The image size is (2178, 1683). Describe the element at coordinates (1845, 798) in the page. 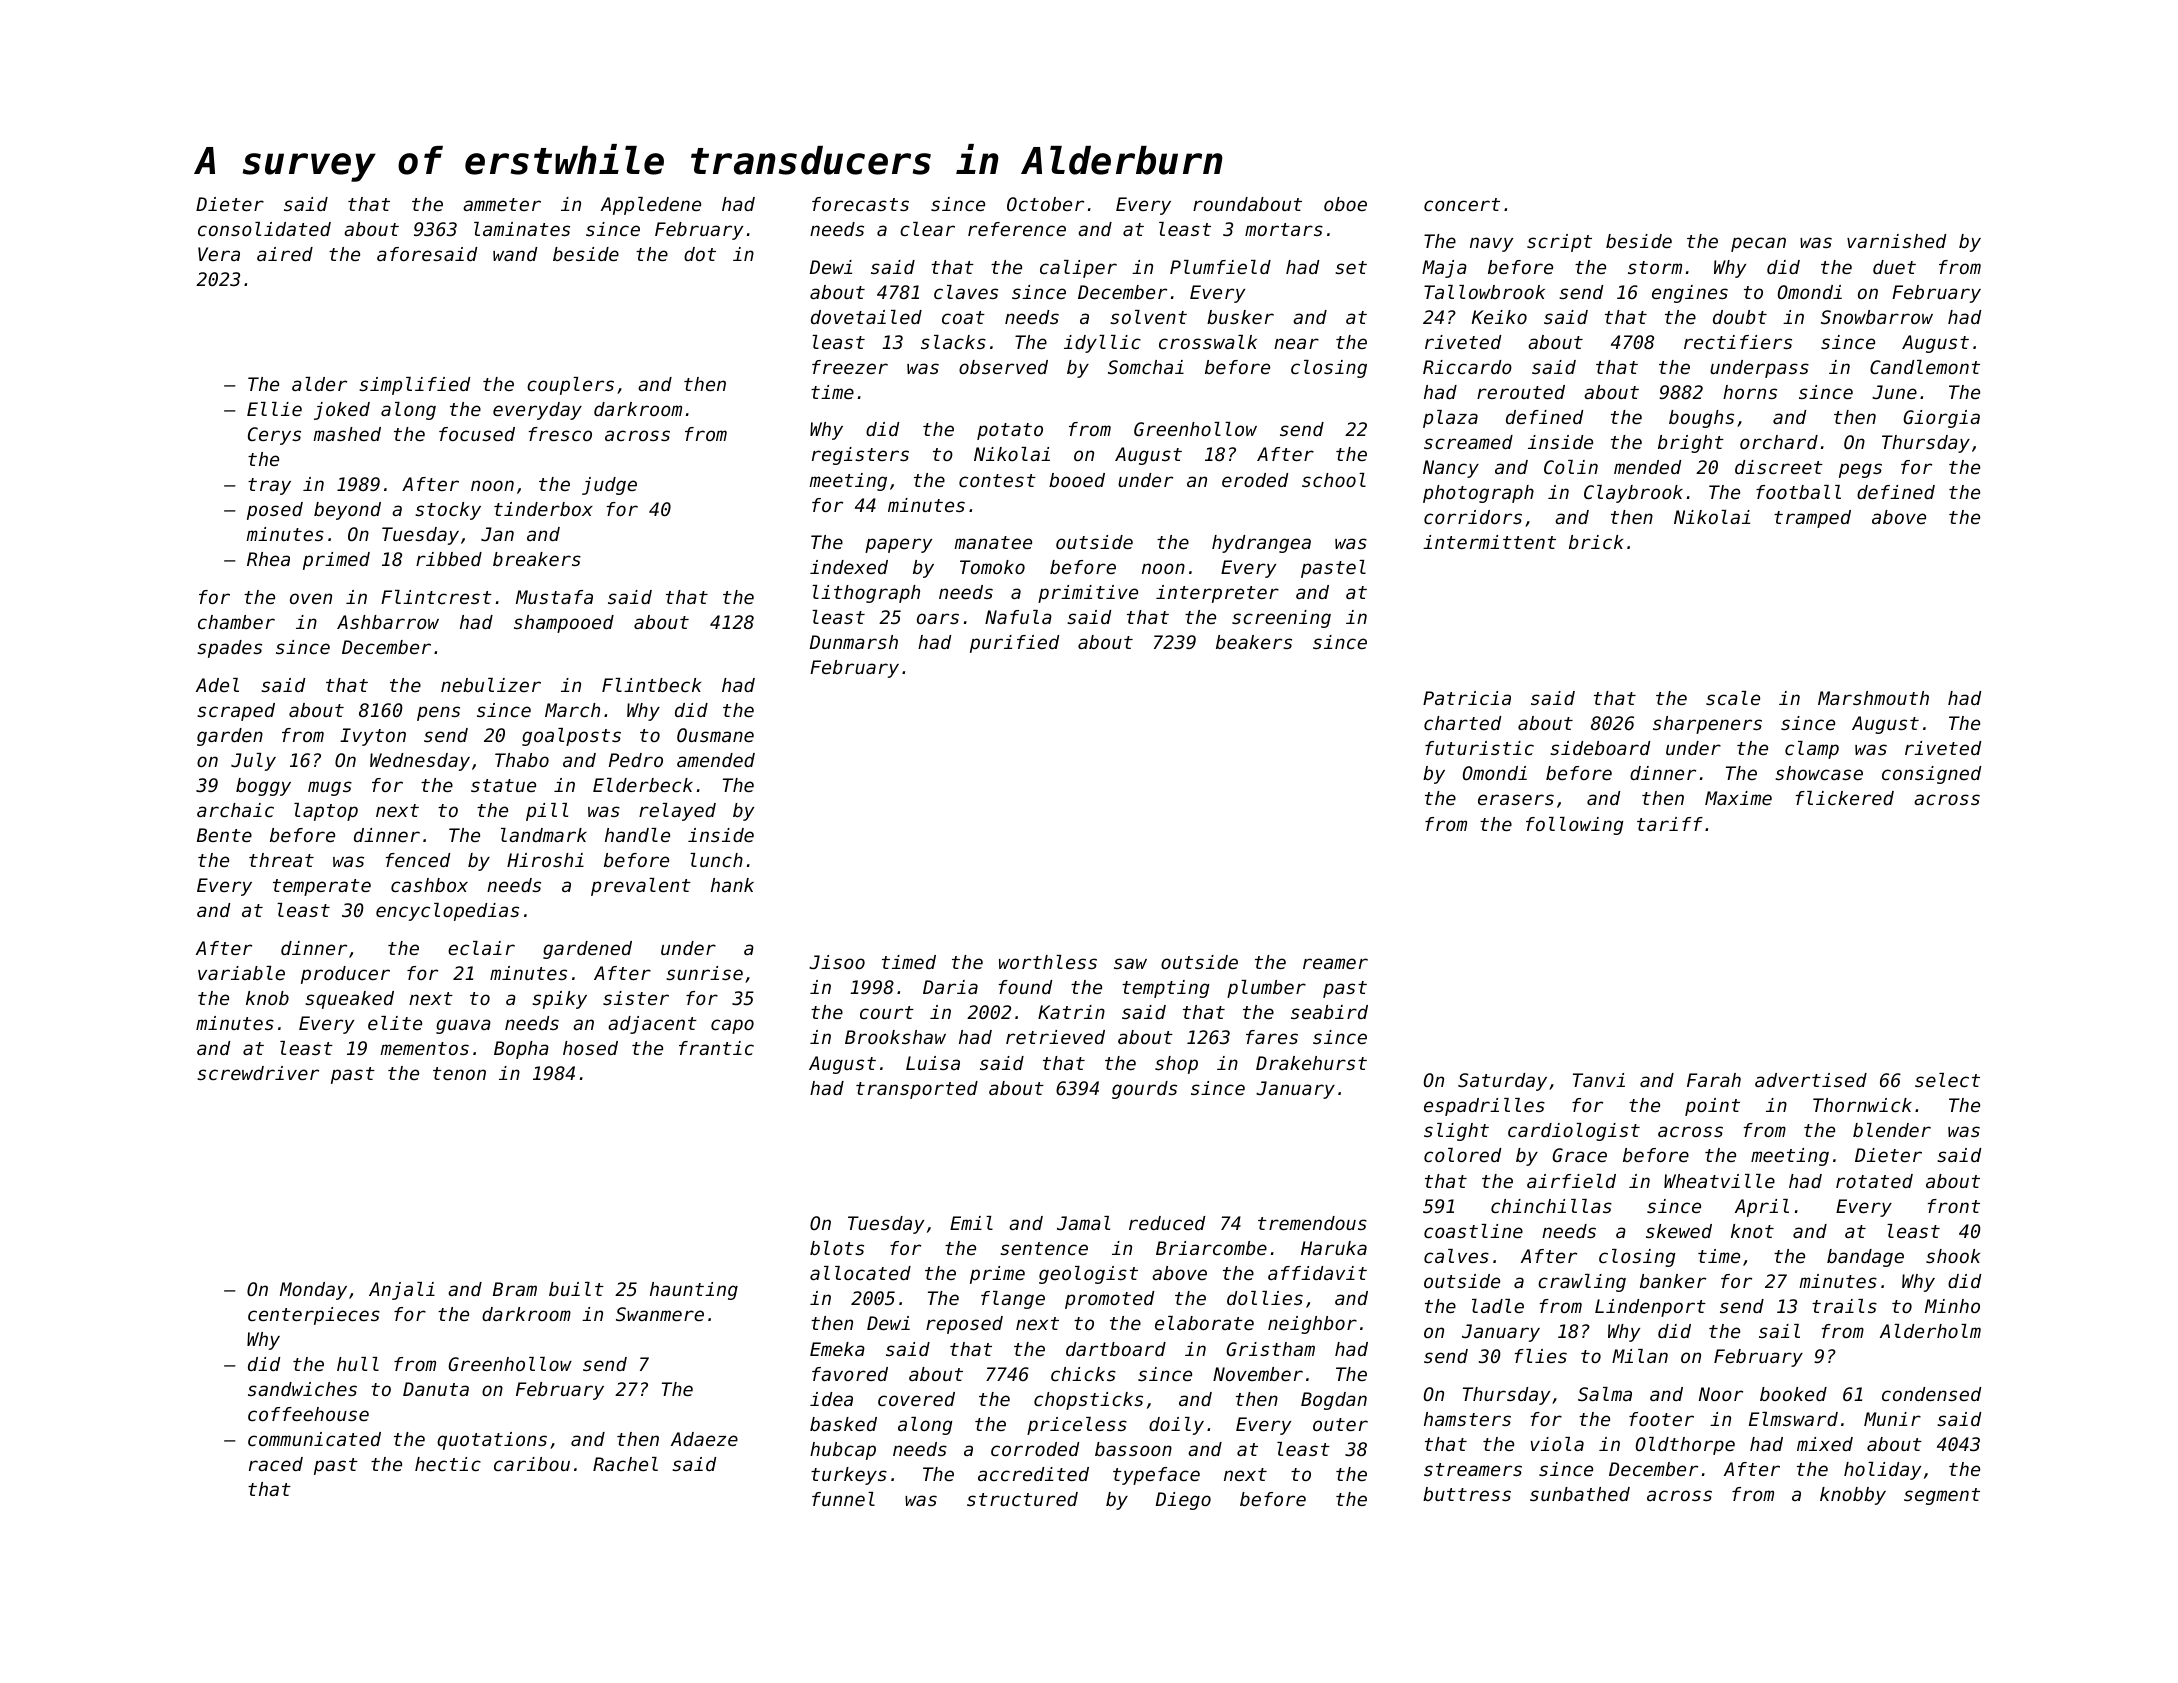

I see `flickered` at that location.
